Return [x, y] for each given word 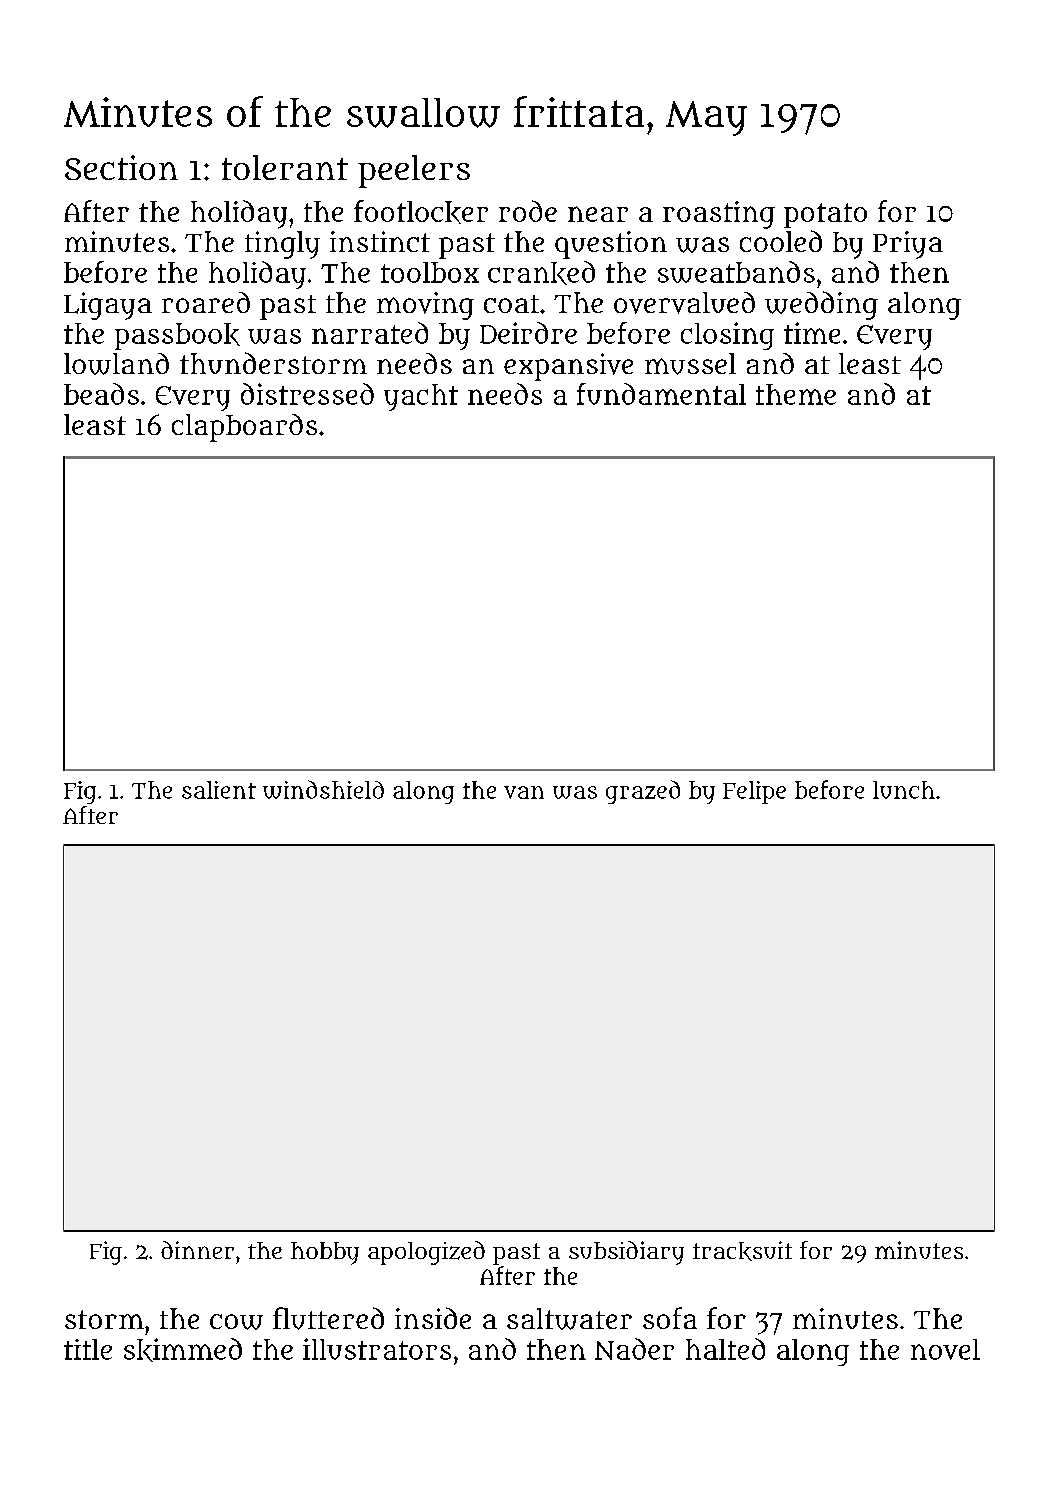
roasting [719, 215]
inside [433, 1318]
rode [528, 211]
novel [945, 1349]
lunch [904, 790]
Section [121, 167]
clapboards [244, 428]
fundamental [661, 394]
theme [796, 394]
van [524, 792]
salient [219, 790]
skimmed [183, 1350]
